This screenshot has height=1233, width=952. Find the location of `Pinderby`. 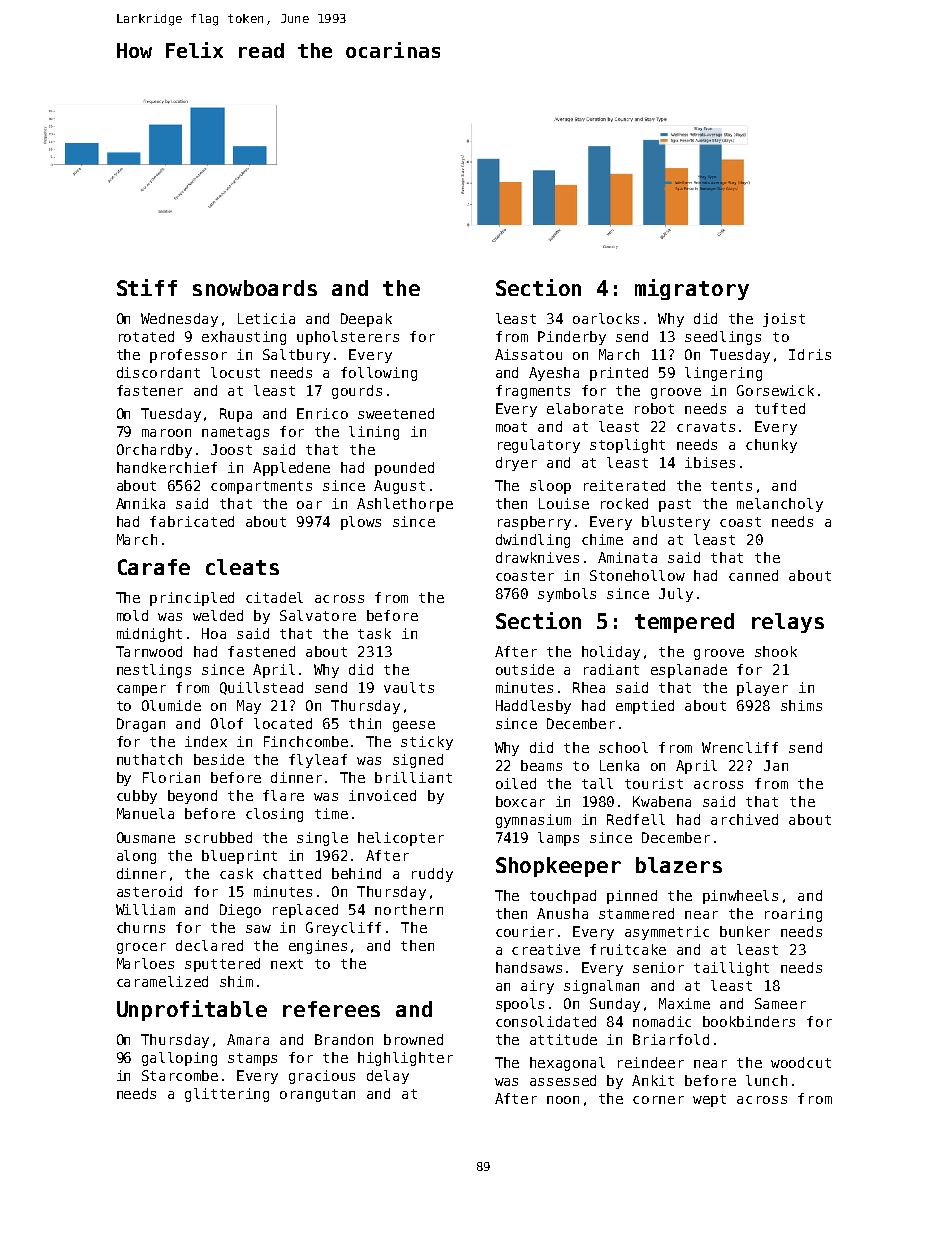

Pinderby is located at coordinates (572, 338).
